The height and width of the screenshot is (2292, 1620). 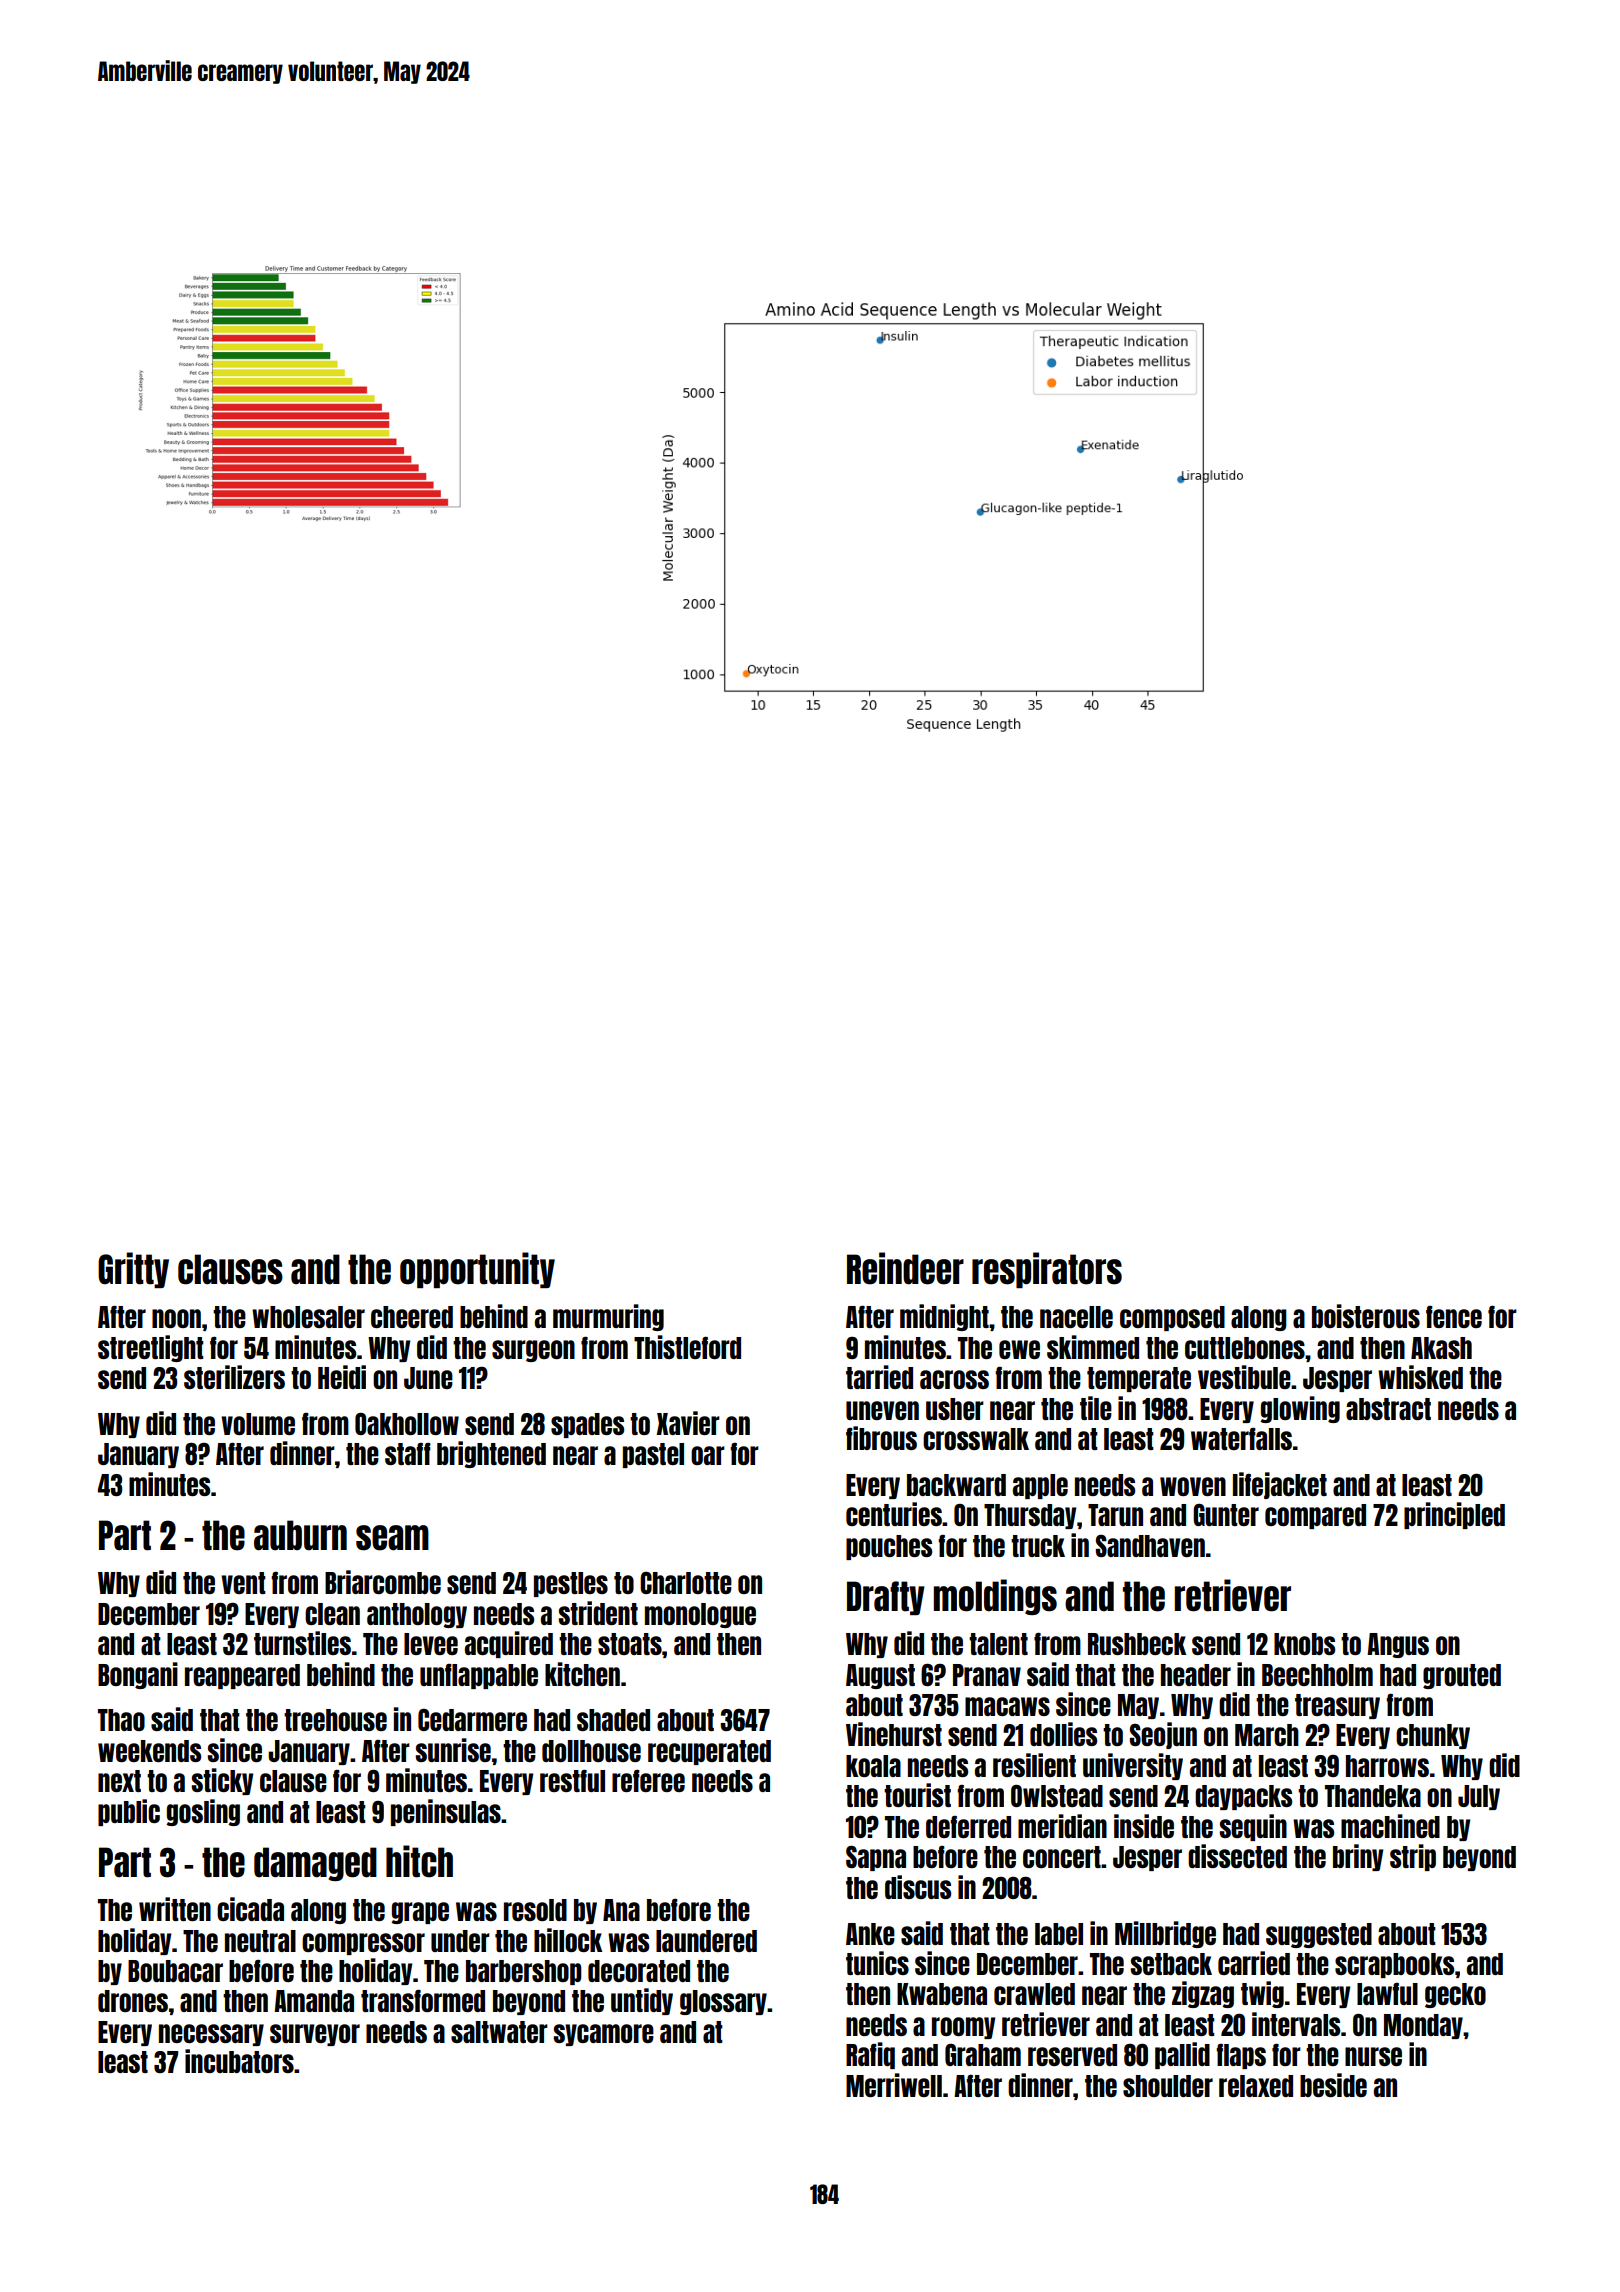 I want to click on untidy, so click(x=642, y=2001).
